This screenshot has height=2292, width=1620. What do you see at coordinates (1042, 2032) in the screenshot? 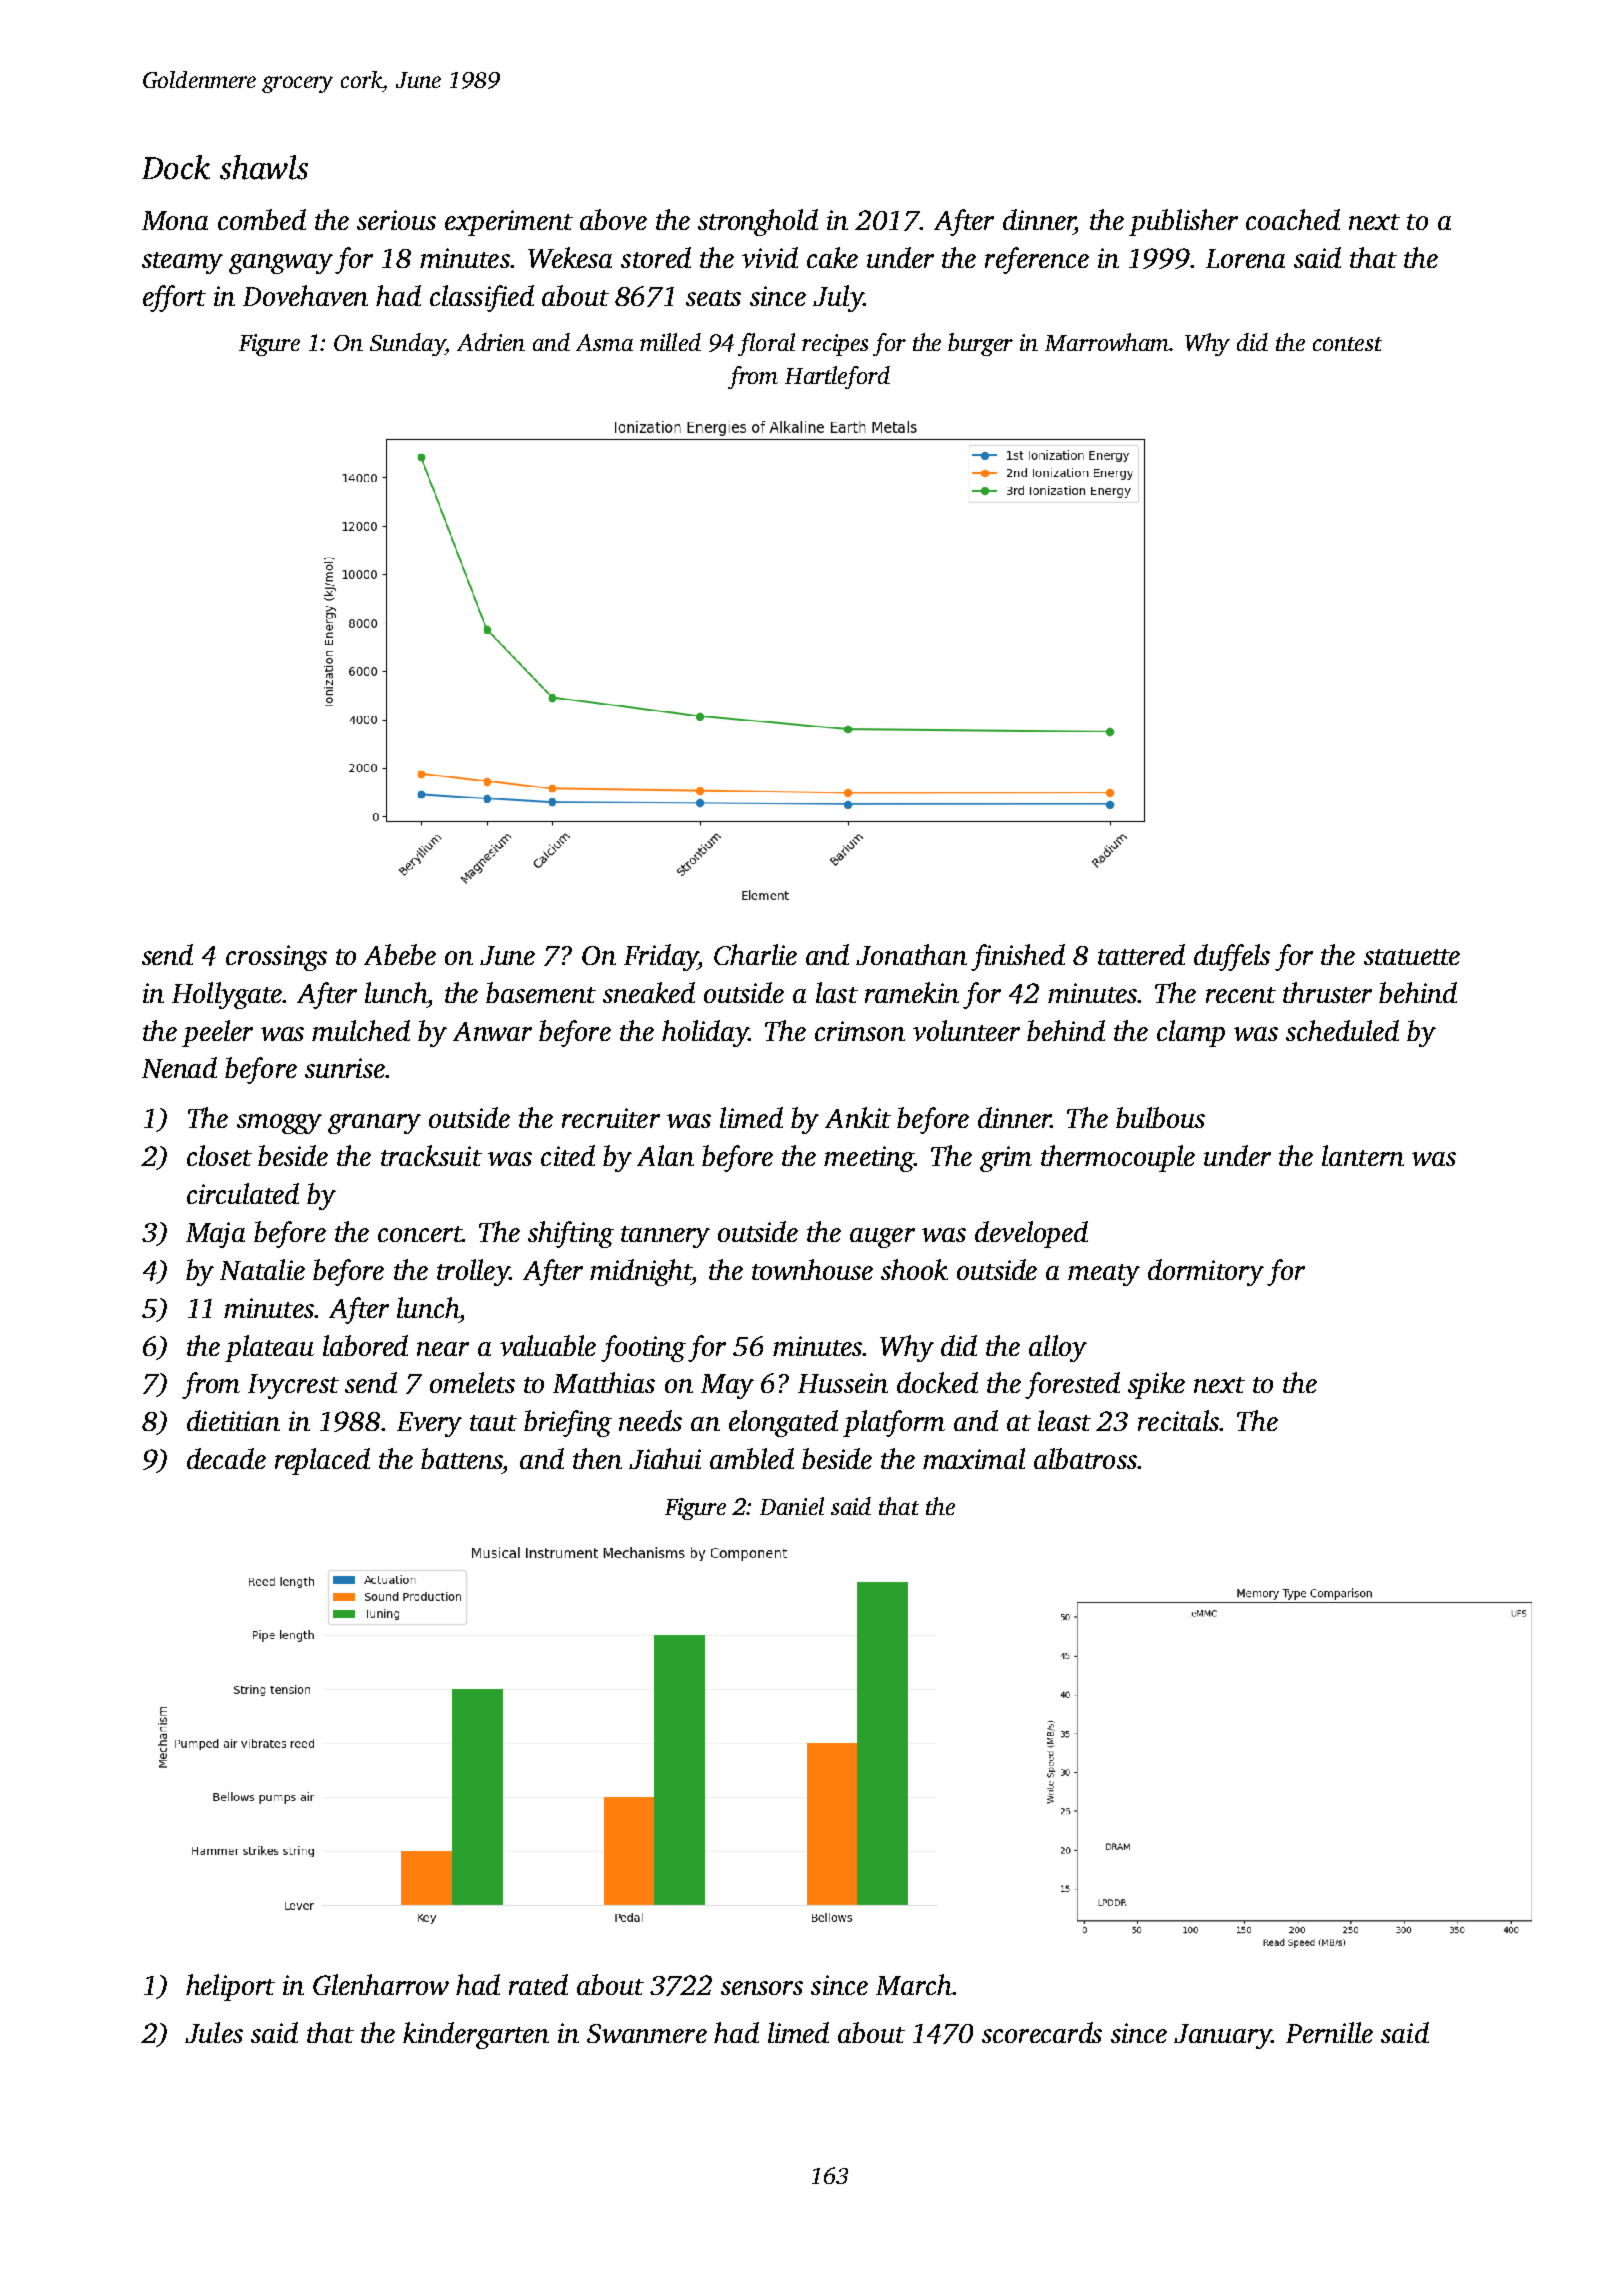
I see `scorecards` at bounding box center [1042, 2032].
